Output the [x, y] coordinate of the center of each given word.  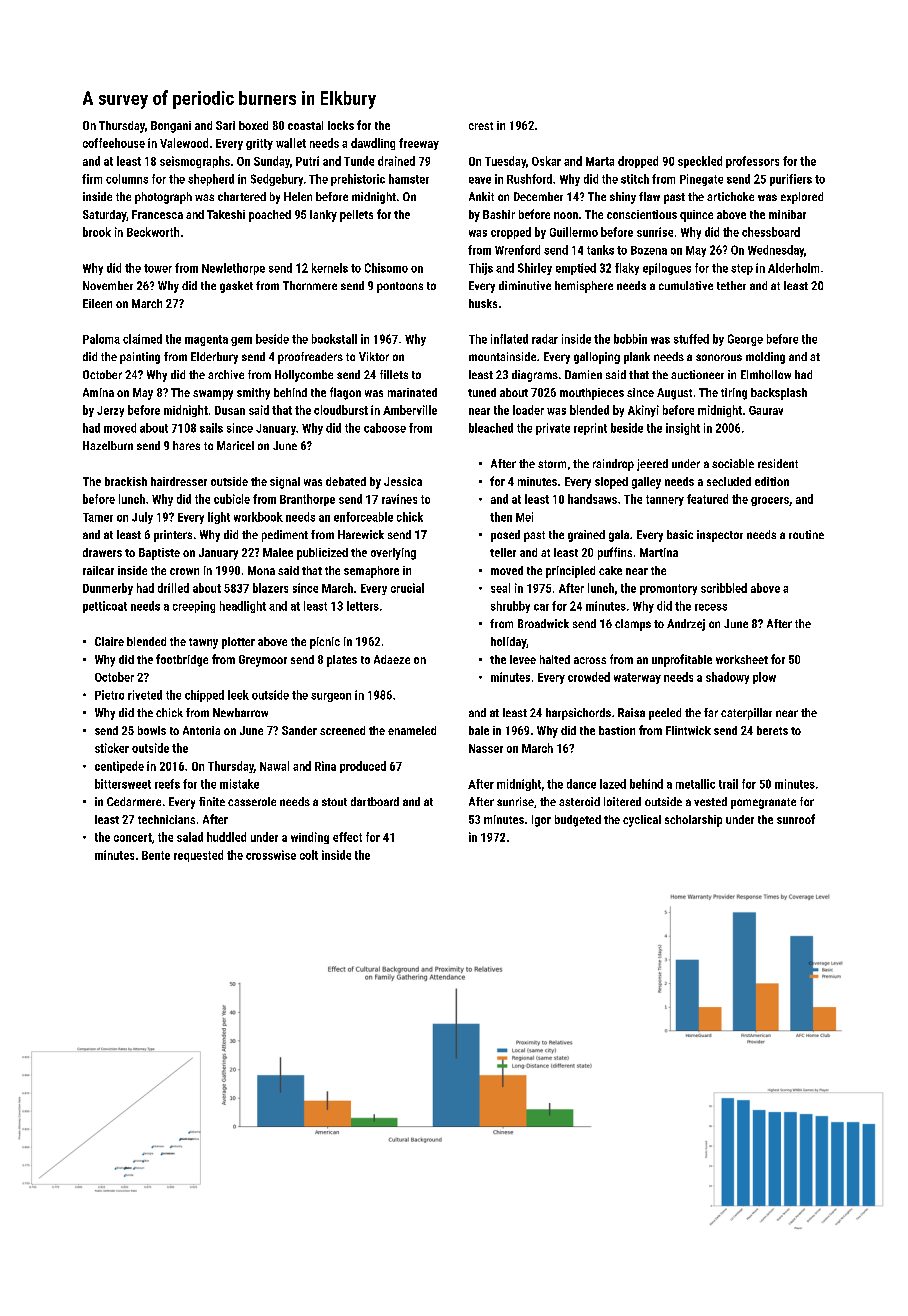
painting [140, 358]
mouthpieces [592, 394]
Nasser [486, 748]
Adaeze [392, 659]
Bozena [649, 250]
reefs [167, 784]
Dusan [230, 410]
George [745, 340]
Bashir [499, 214]
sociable [733, 463]
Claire [109, 641]
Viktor [374, 356]
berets [772, 730]
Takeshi [226, 214]
